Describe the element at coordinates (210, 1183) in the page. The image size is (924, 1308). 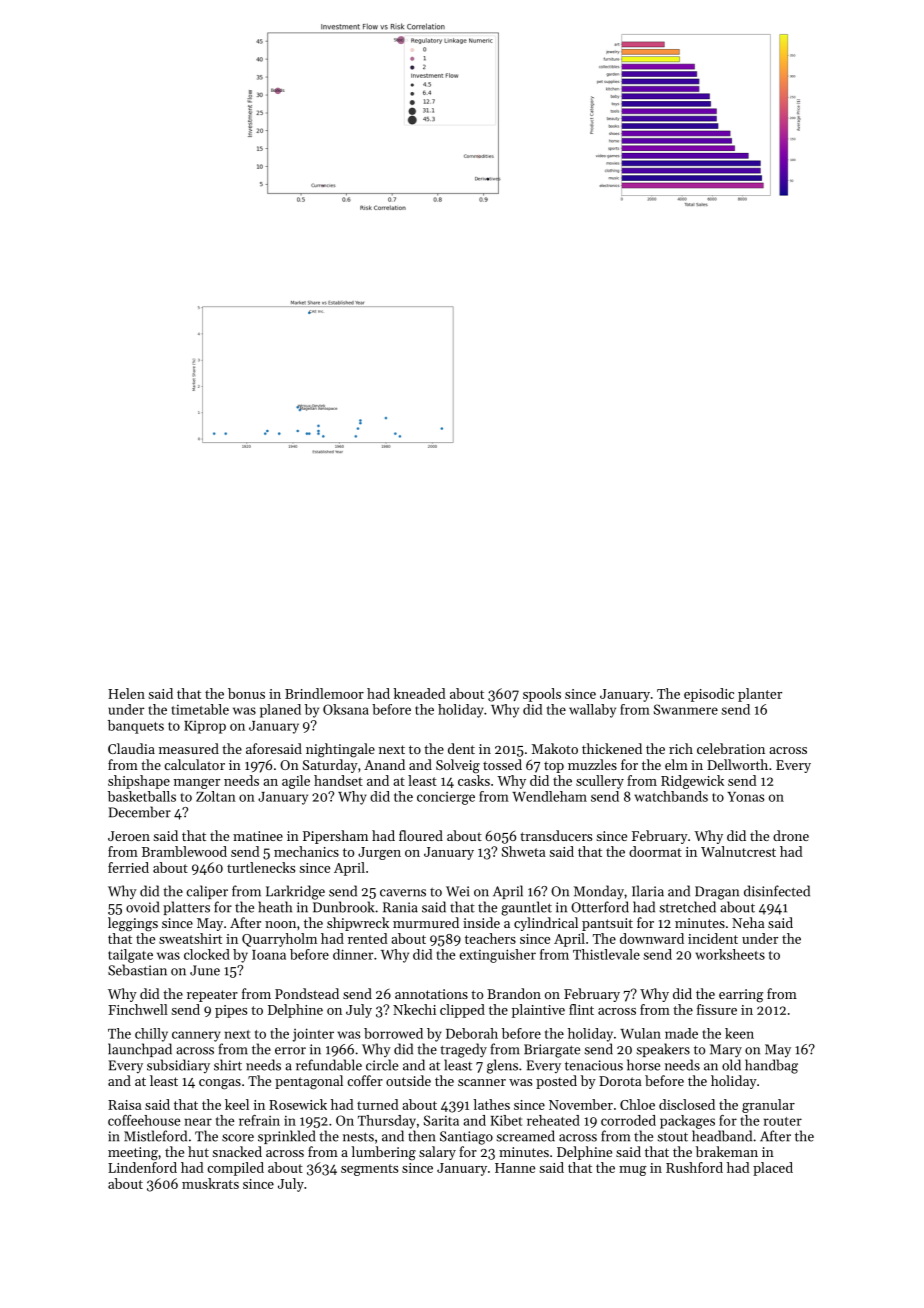
I see `muskrats` at that location.
